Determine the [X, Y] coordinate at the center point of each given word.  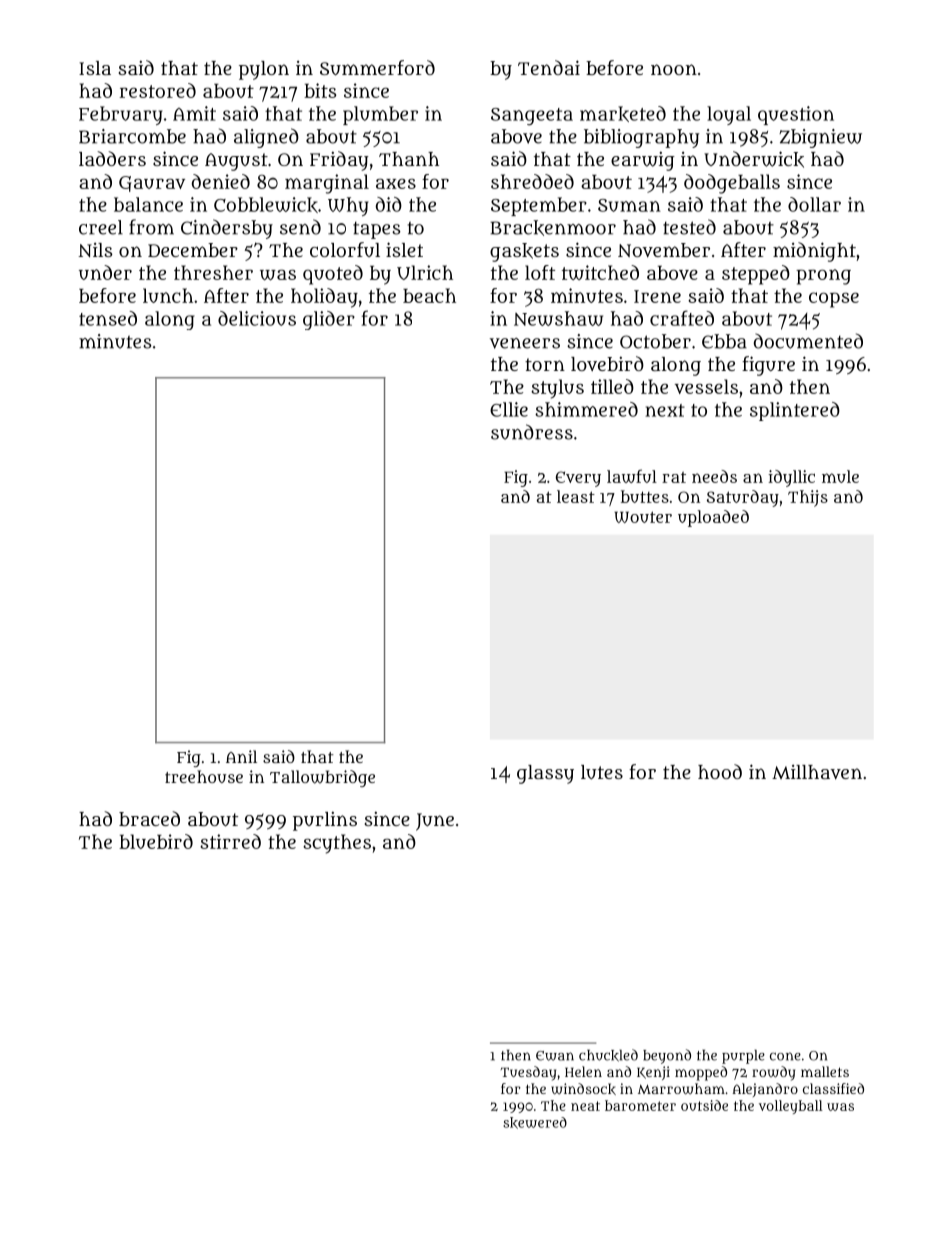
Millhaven [817, 772]
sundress [532, 432]
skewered [535, 1123]
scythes [337, 844]
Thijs [808, 498]
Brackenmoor [553, 228]
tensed [108, 318]
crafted [682, 318]
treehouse [204, 776]
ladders [112, 158]
